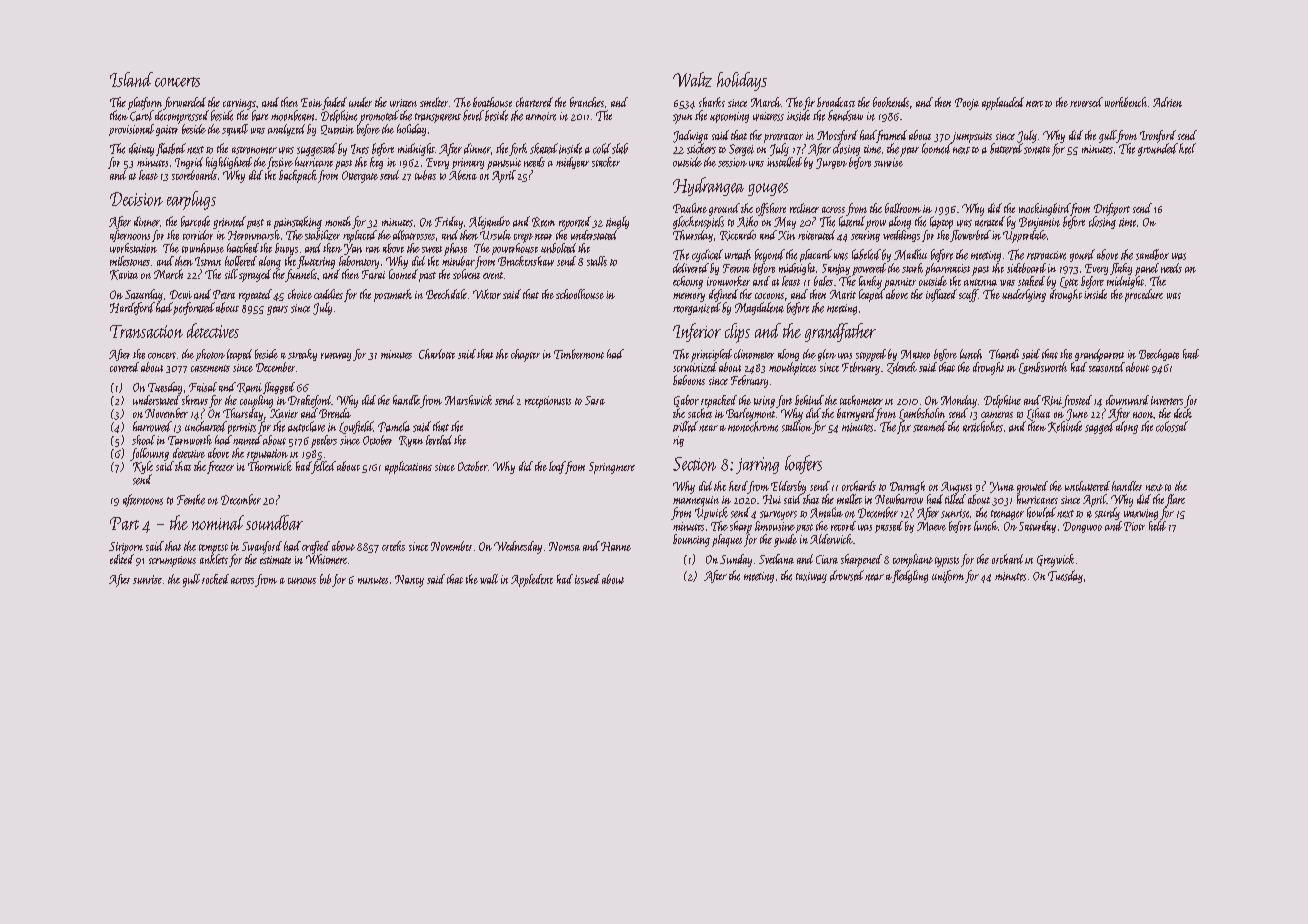  I want to click on Island, so click(131, 79).
